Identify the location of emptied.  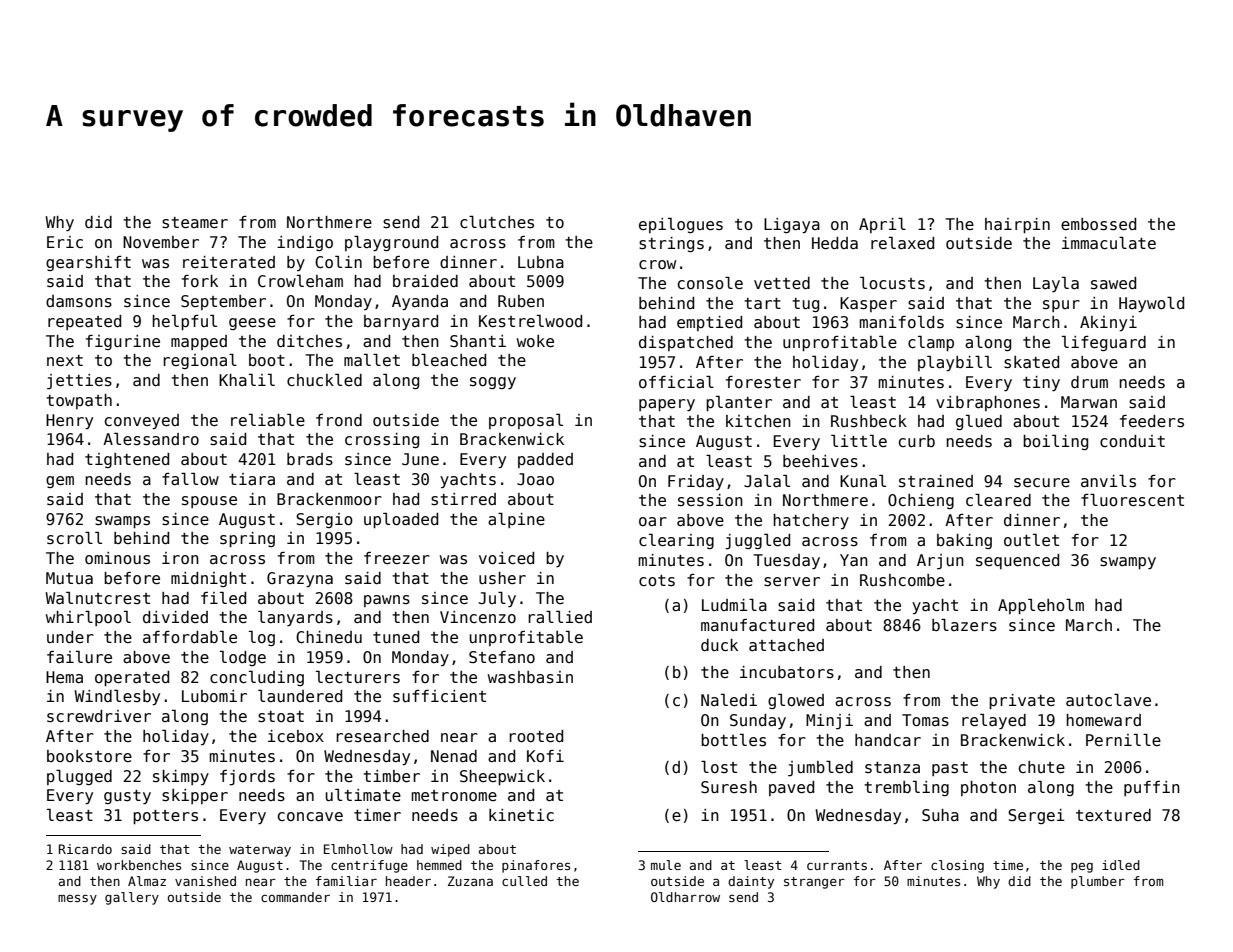
(709, 323).
